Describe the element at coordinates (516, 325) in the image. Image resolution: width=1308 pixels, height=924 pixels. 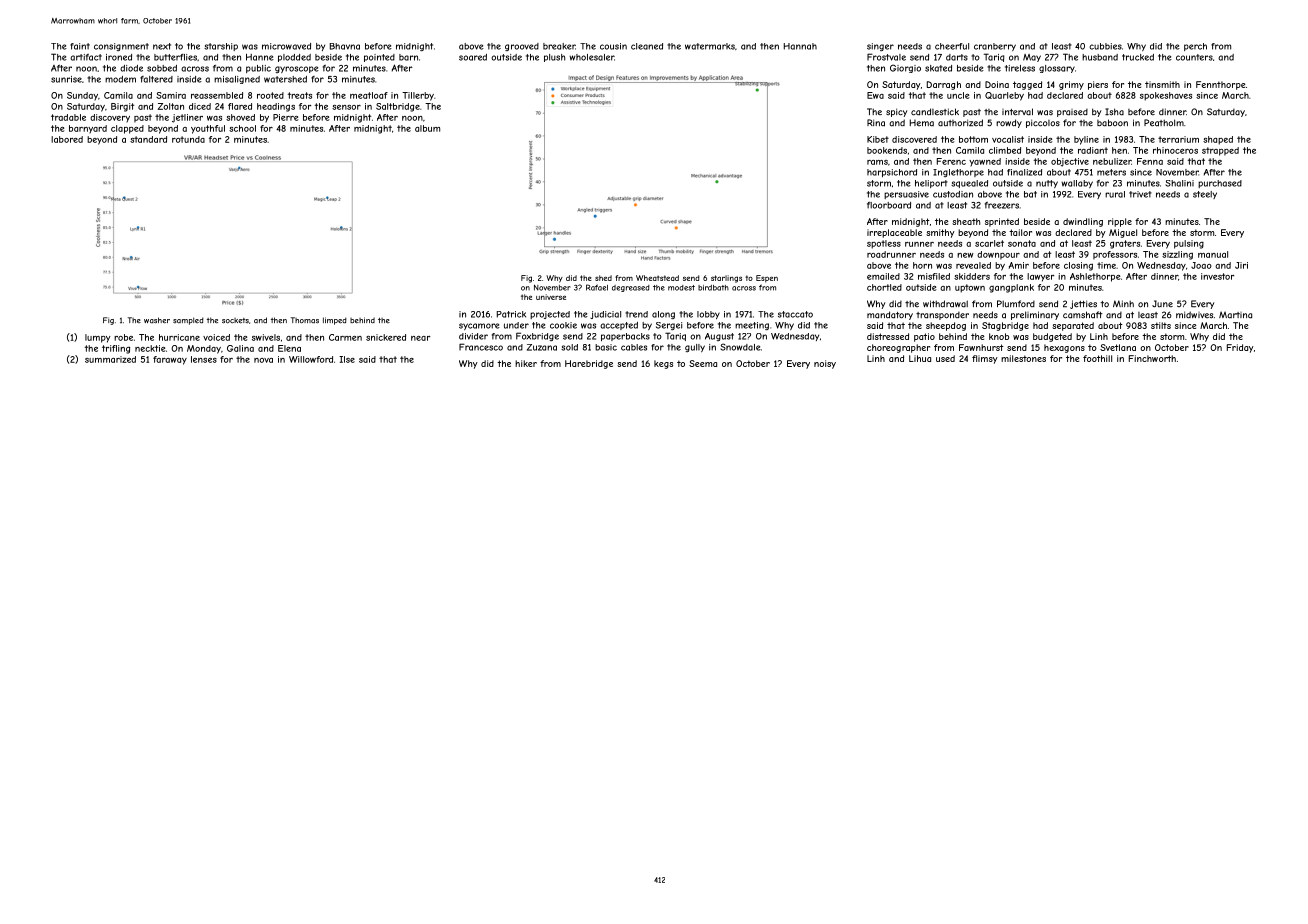
I see `under` at that location.
